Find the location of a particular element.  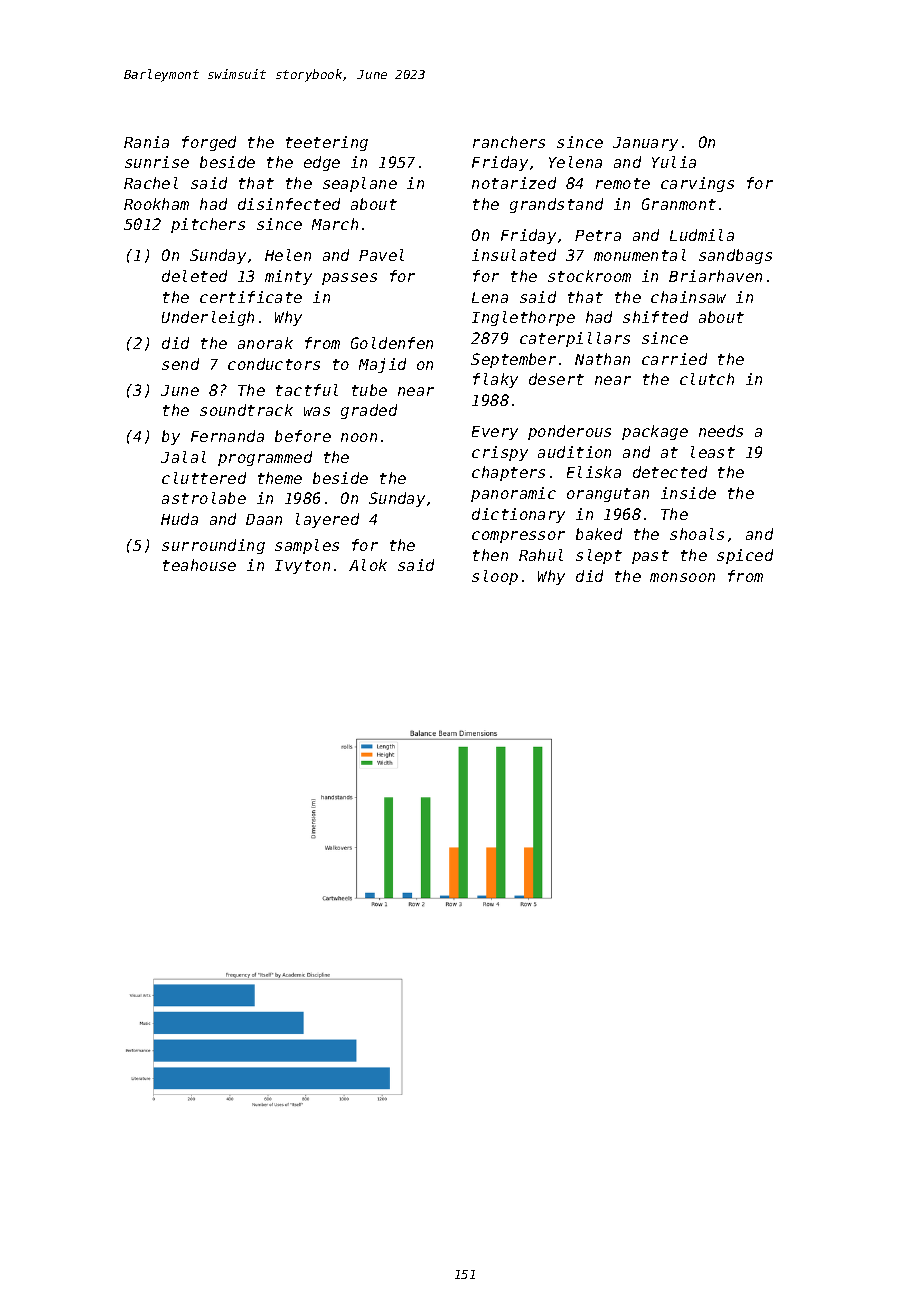

carried is located at coordinates (674, 359).
